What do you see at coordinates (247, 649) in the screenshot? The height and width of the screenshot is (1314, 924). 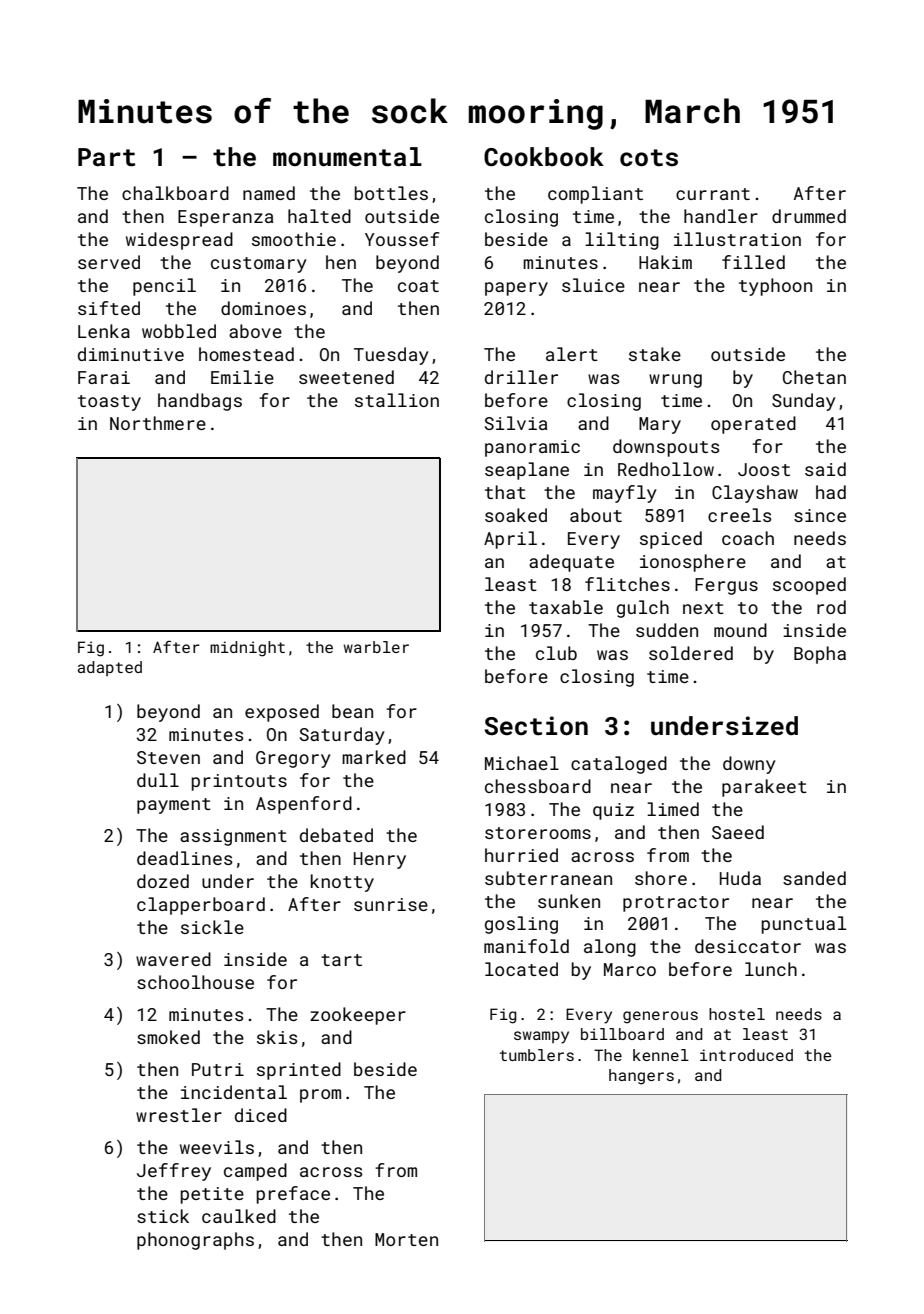 I see `midnight` at bounding box center [247, 649].
